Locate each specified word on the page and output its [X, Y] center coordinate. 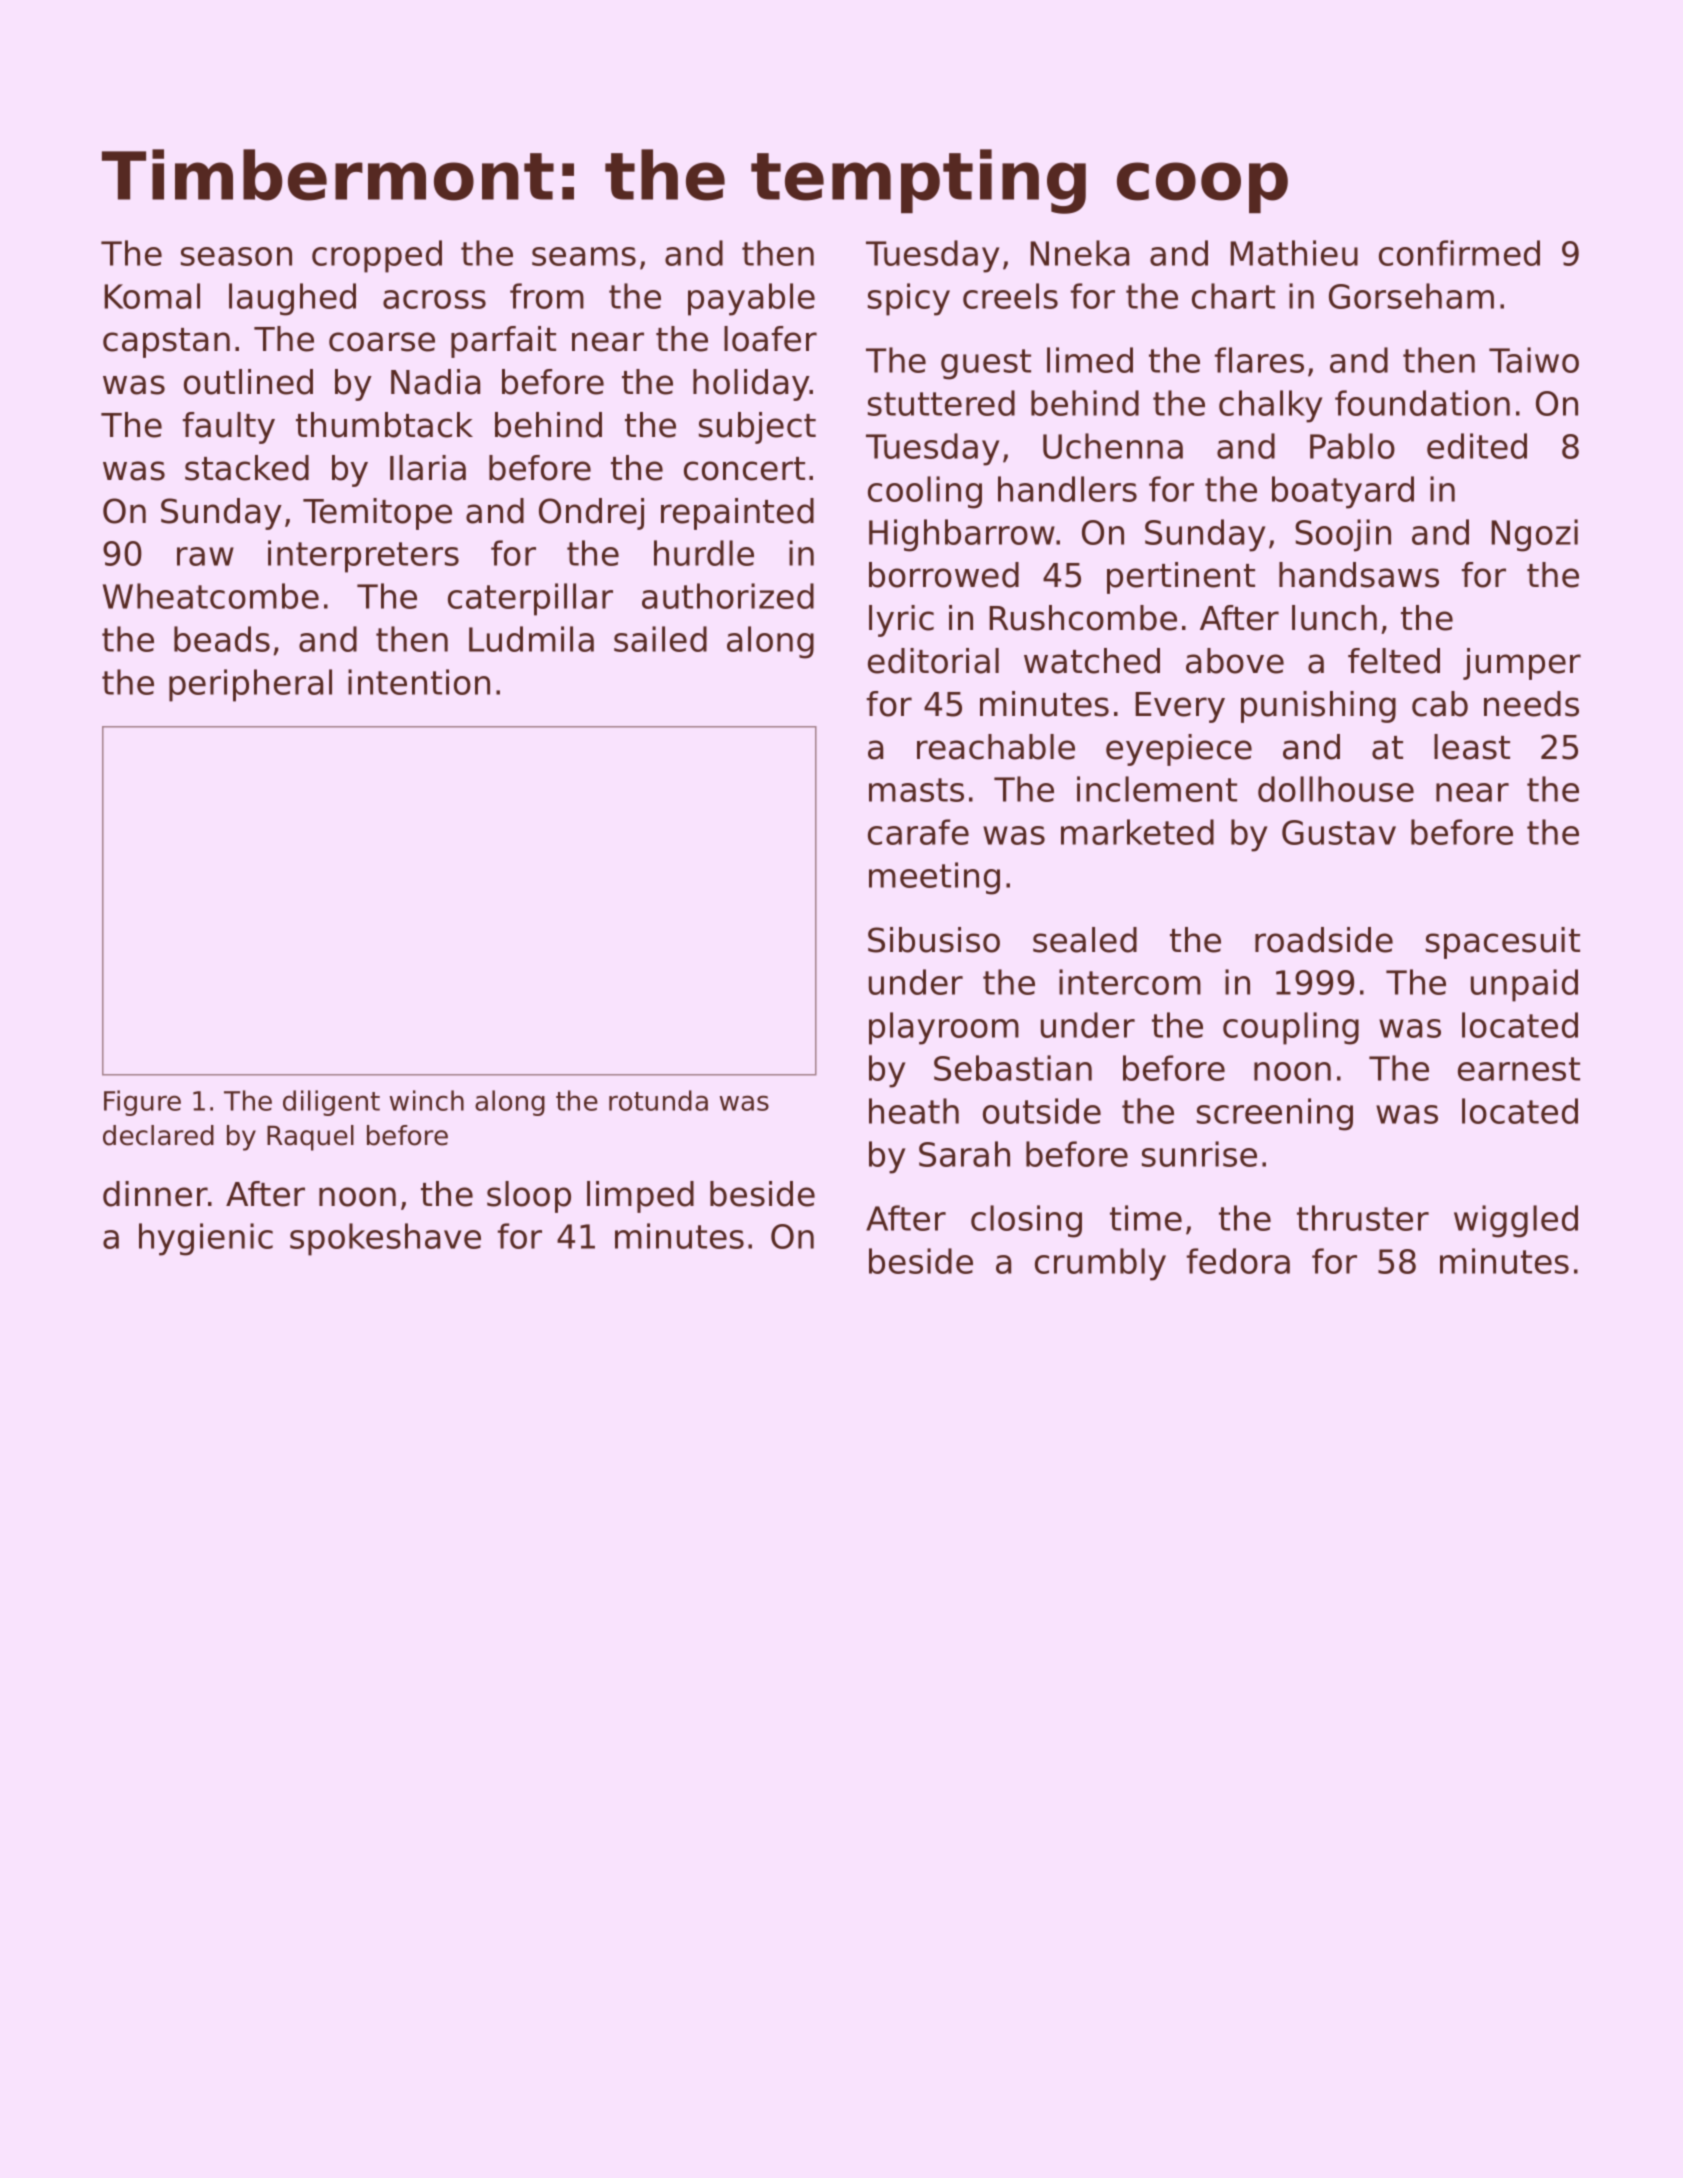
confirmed [1459, 253]
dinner [155, 1194]
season [236, 256]
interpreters [363, 556]
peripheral [250, 685]
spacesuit [1503, 943]
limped [640, 1197]
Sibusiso [934, 940]
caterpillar [530, 599]
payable [751, 299]
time [1146, 1218]
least [1472, 747]
